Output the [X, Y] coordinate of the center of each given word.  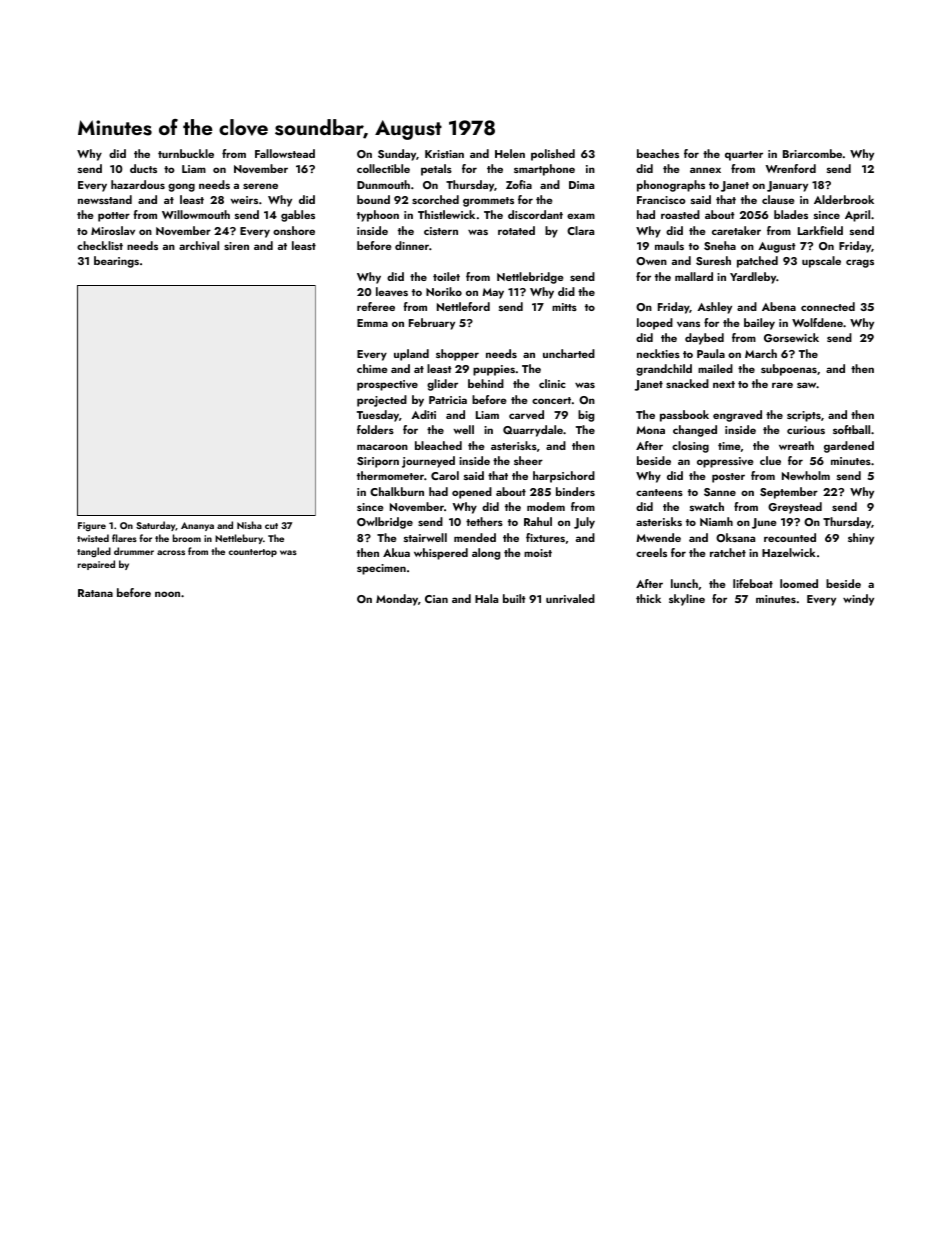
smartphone [544, 170]
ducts [143, 168]
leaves [392, 291]
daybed [704, 339]
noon [167, 594]
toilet [446, 276]
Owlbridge [385, 523]
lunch [684, 583]
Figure [92, 527]
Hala [486, 598]
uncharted [569, 353]
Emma [372, 323]
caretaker [736, 230]
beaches [658, 153]
